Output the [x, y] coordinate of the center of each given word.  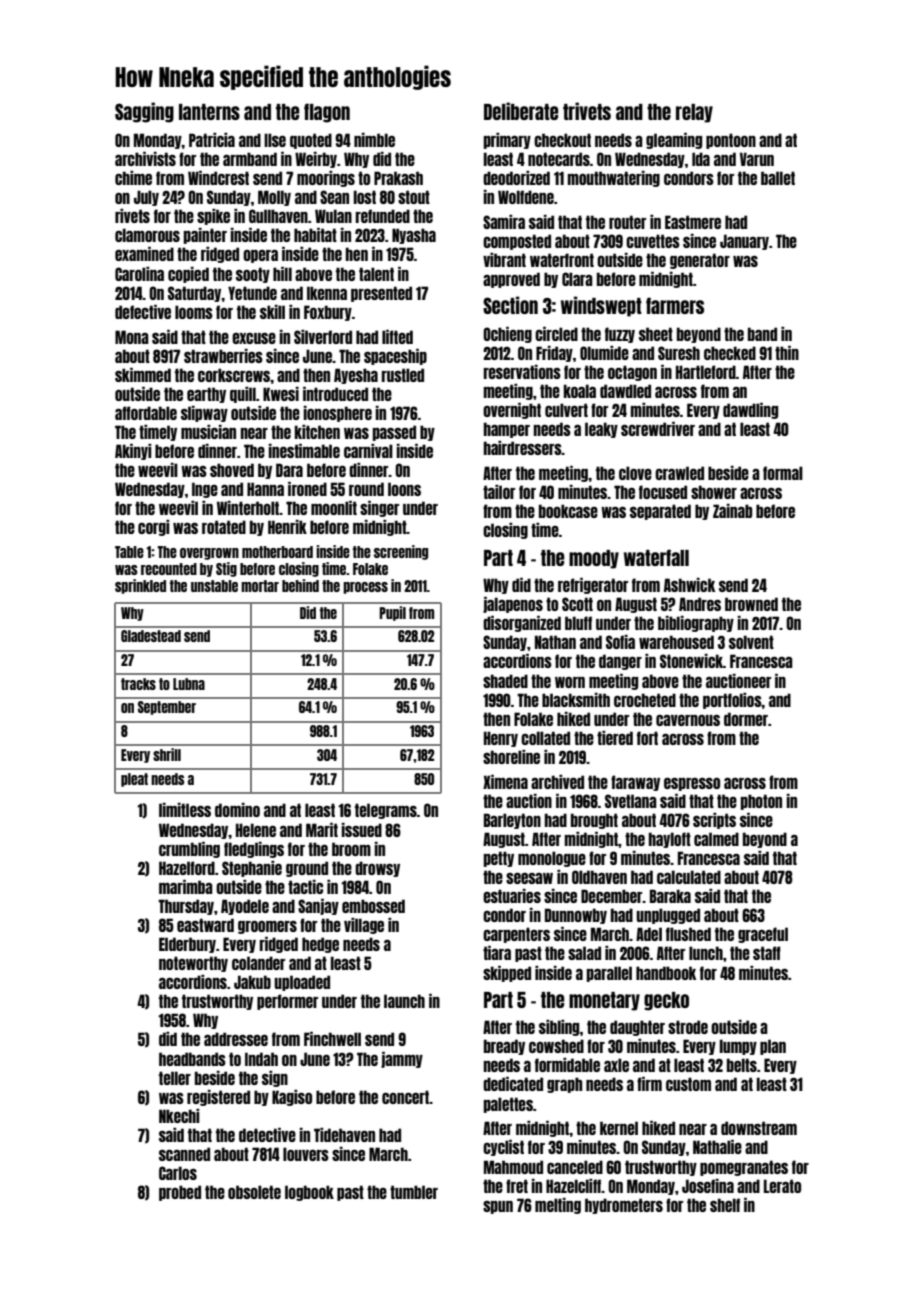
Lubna [189, 684]
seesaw [529, 878]
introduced [335, 394]
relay [694, 113]
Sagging [144, 112]
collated [545, 738]
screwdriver [658, 429]
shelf [725, 1205]
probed [180, 1193]
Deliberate [521, 111]
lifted [397, 337]
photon [761, 802]
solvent [751, 642]
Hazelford [187, 868]
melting [558, 1206]
